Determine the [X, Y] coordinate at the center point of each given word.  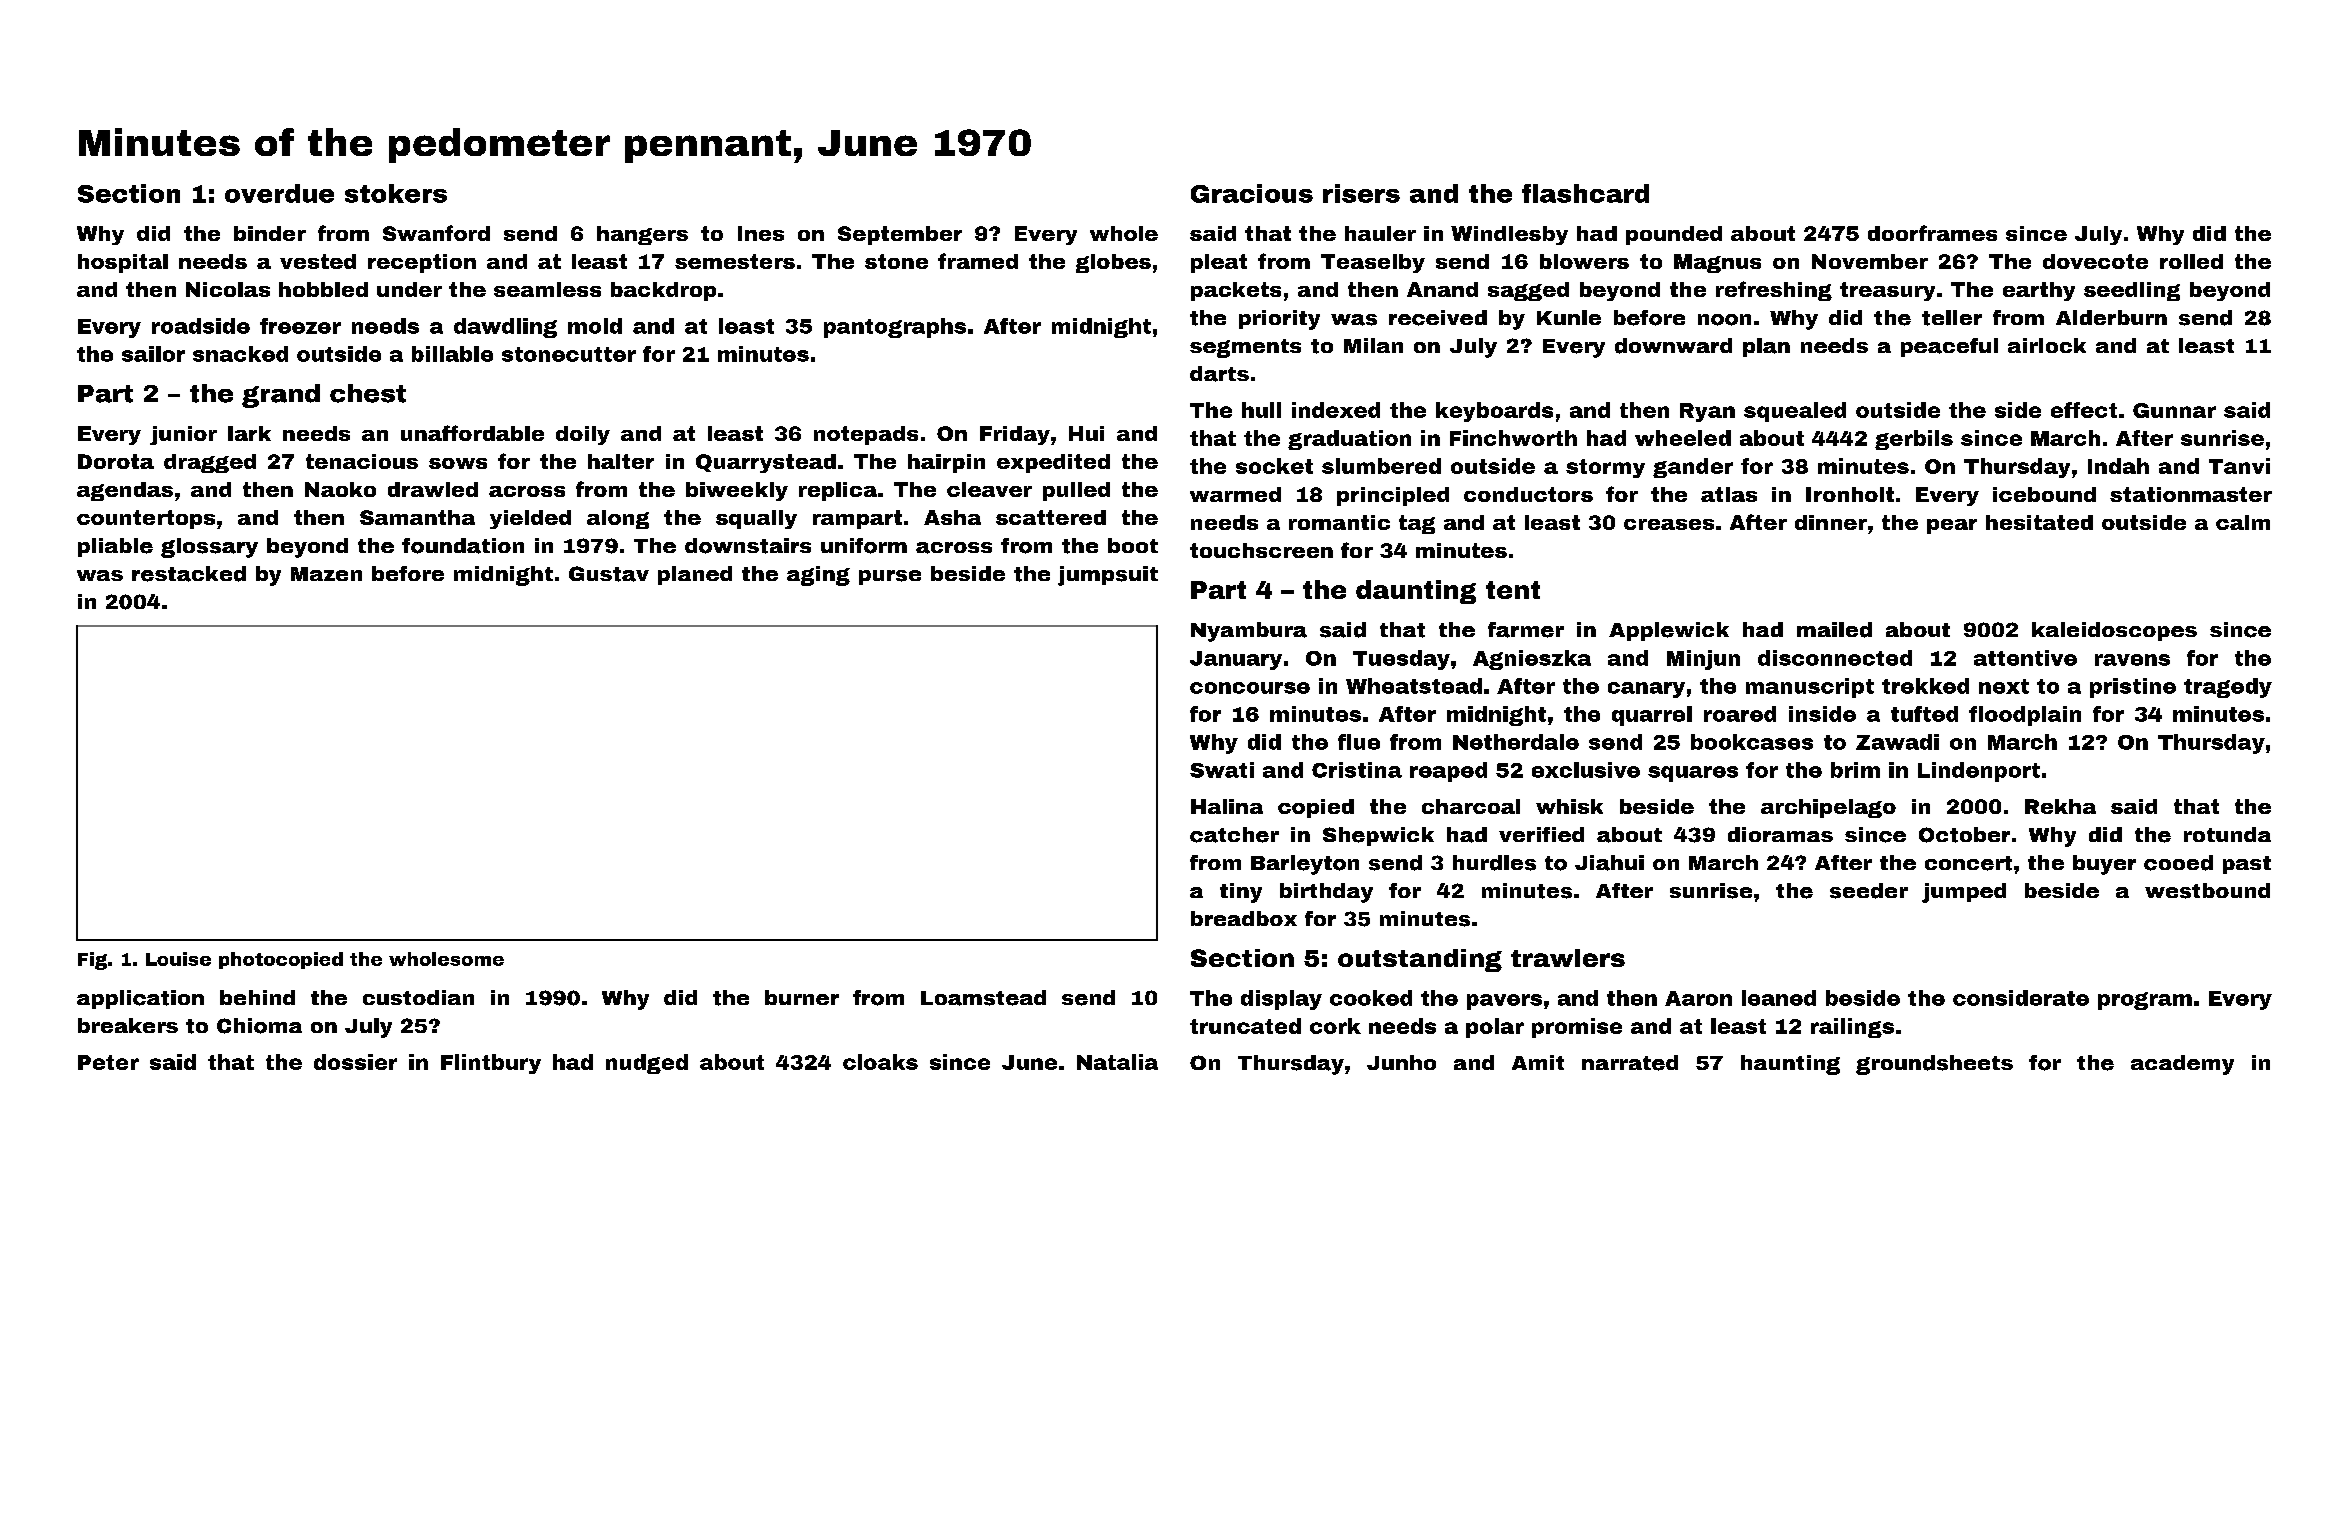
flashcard [1585, 193]
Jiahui [1609, 863]
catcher [1234, 835]
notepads [866, 435]
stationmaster [2191, 494]
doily [583, 435]
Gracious [1252, 193]
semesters [735, 261]
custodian [418, 997]
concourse [1250, 688]
